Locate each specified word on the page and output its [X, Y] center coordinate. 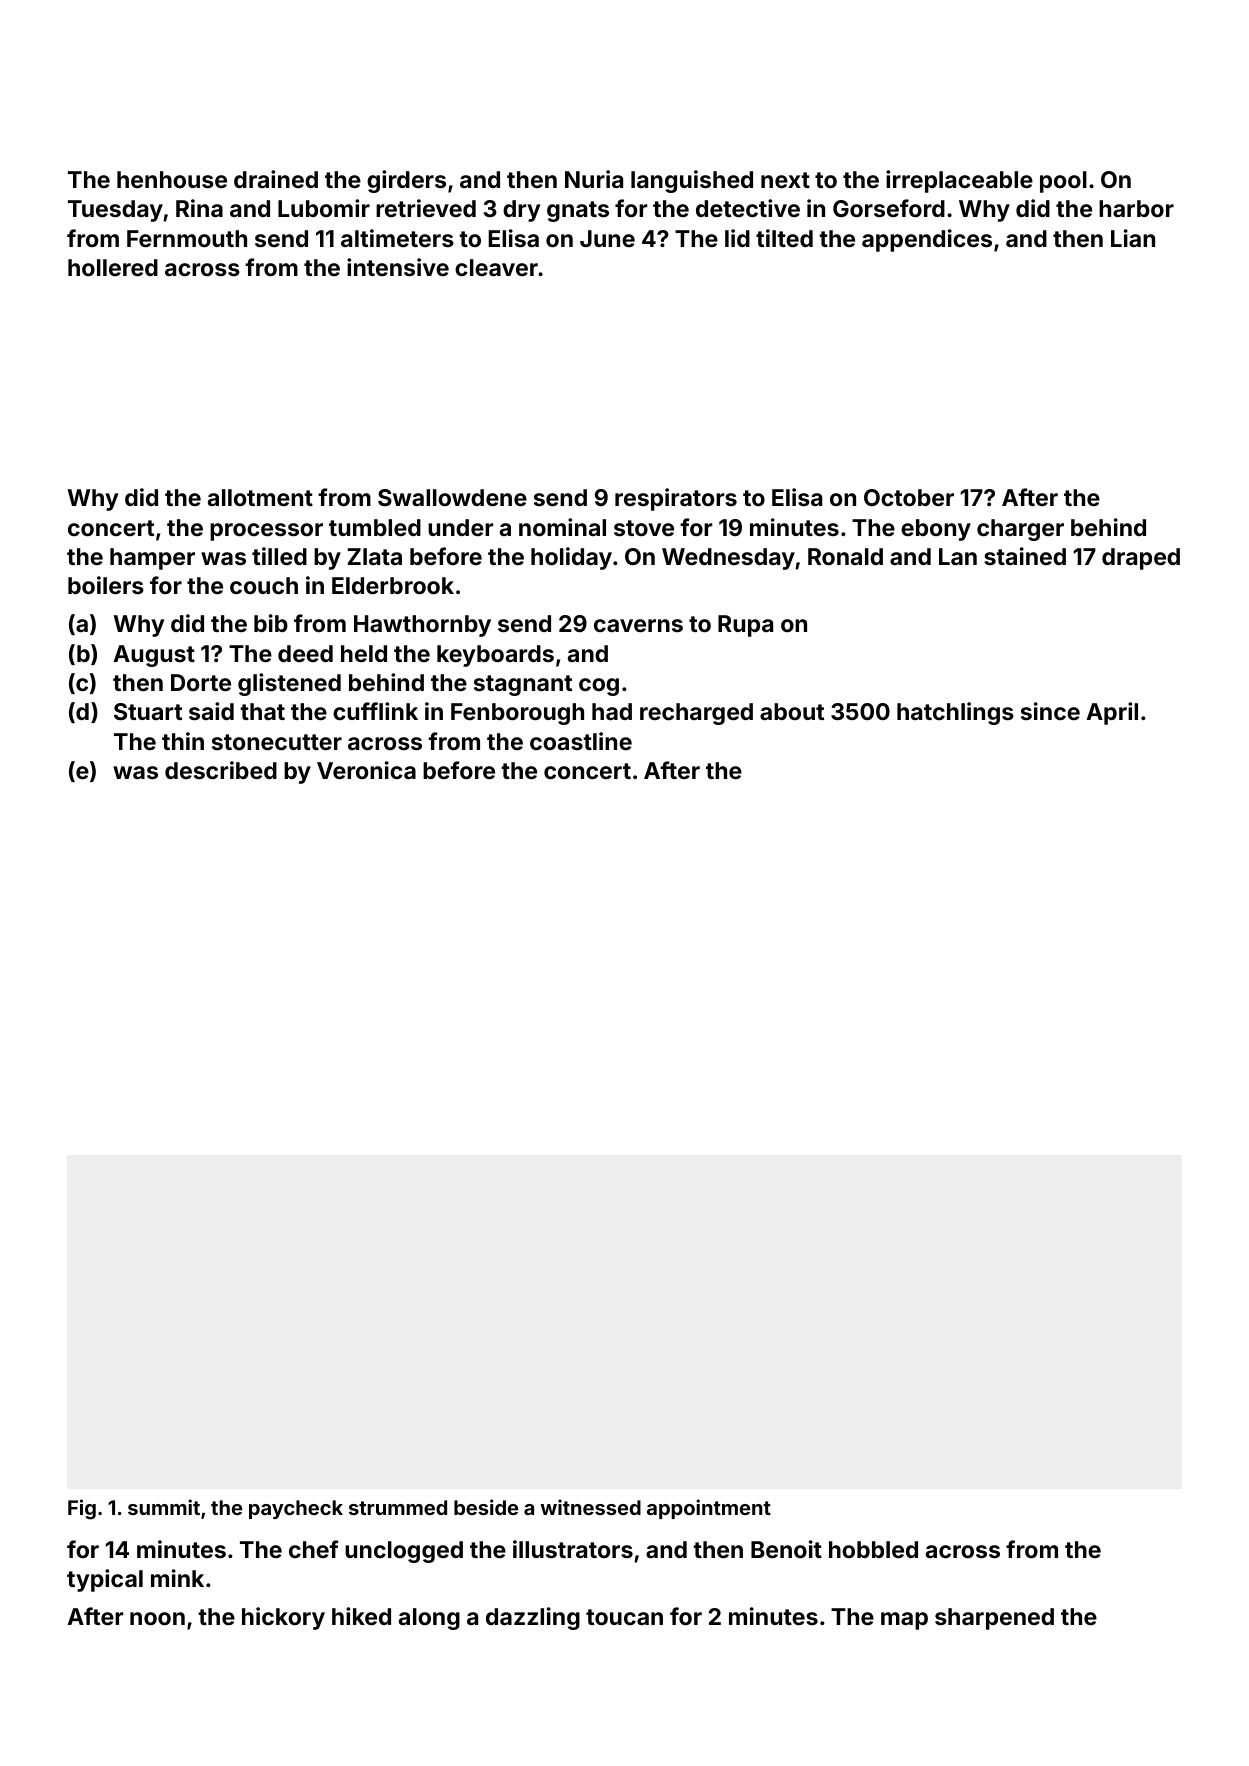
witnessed [590, 1507]
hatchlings [955, 713]
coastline [581, 741]
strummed [398, 1507]
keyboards [495, 656]
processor [266, 532]
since [1050, 711]
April [1112, 713]
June [607, 238]
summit [164, 1507]
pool [1063, 182]
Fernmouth [187, 238]
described [221, 770]
